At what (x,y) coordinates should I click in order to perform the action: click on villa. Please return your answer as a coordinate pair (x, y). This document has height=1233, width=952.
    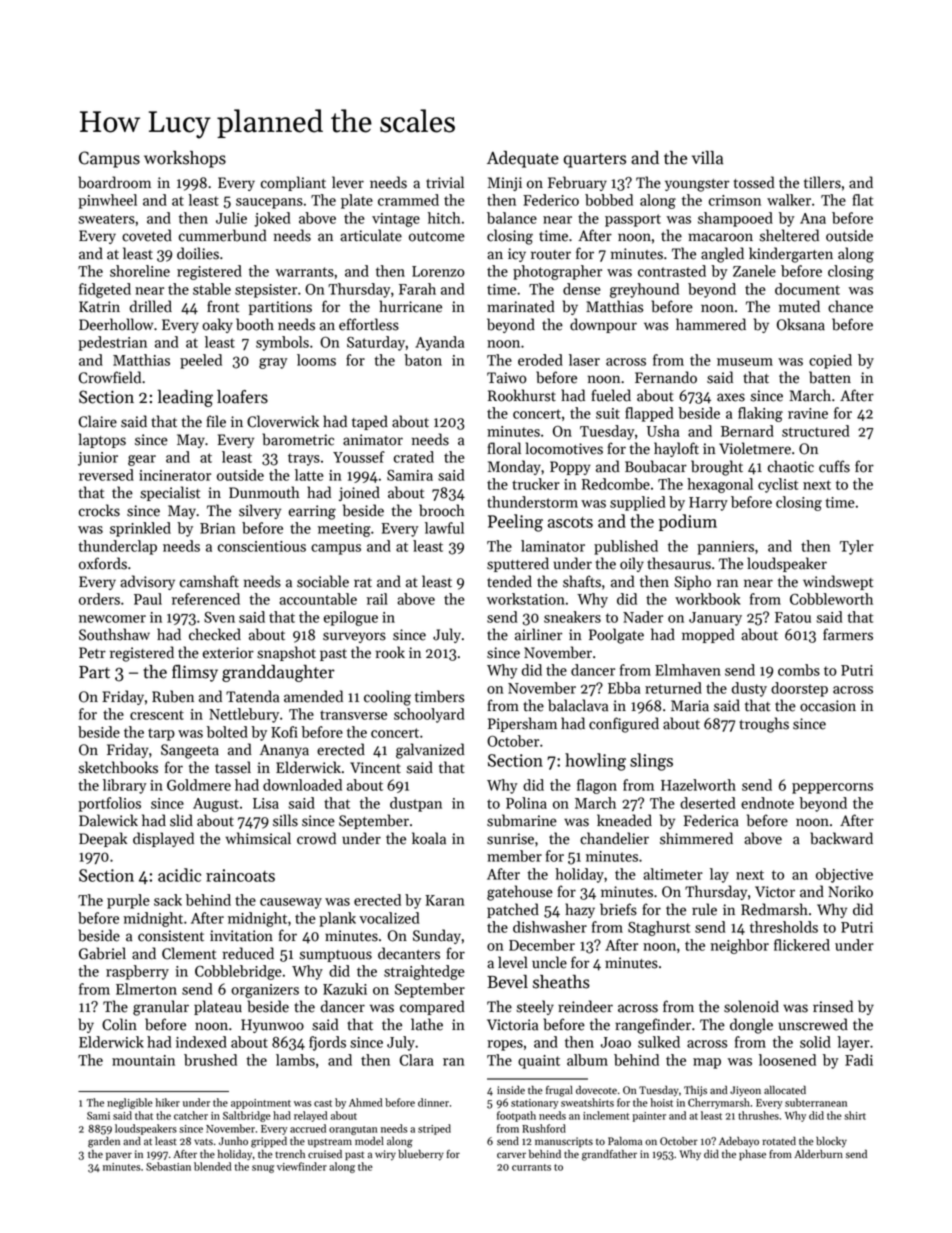
    Looking at the image, I should click on (707, 158).
